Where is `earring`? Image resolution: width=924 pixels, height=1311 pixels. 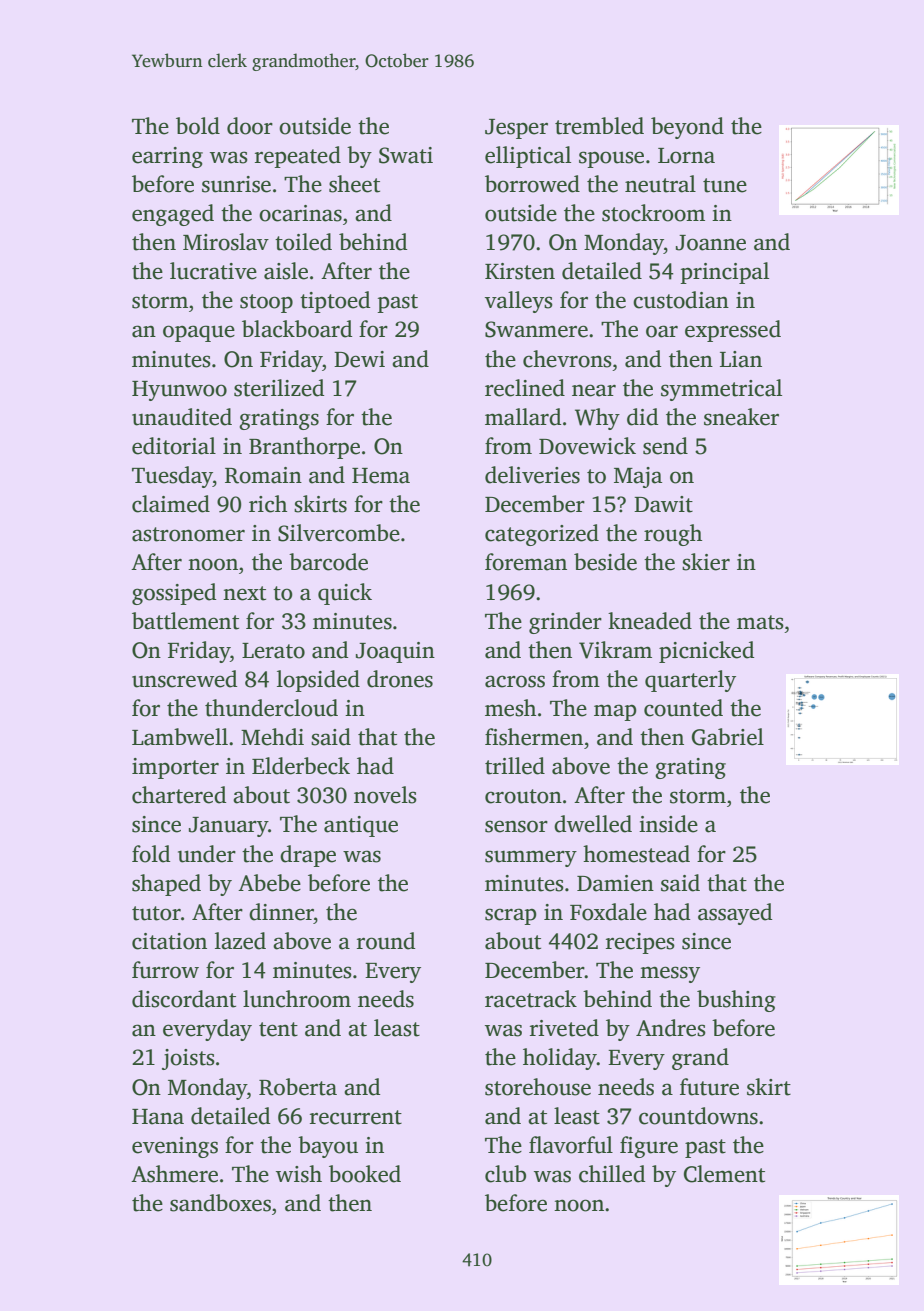
earring is located at coordinates (167, 157).
